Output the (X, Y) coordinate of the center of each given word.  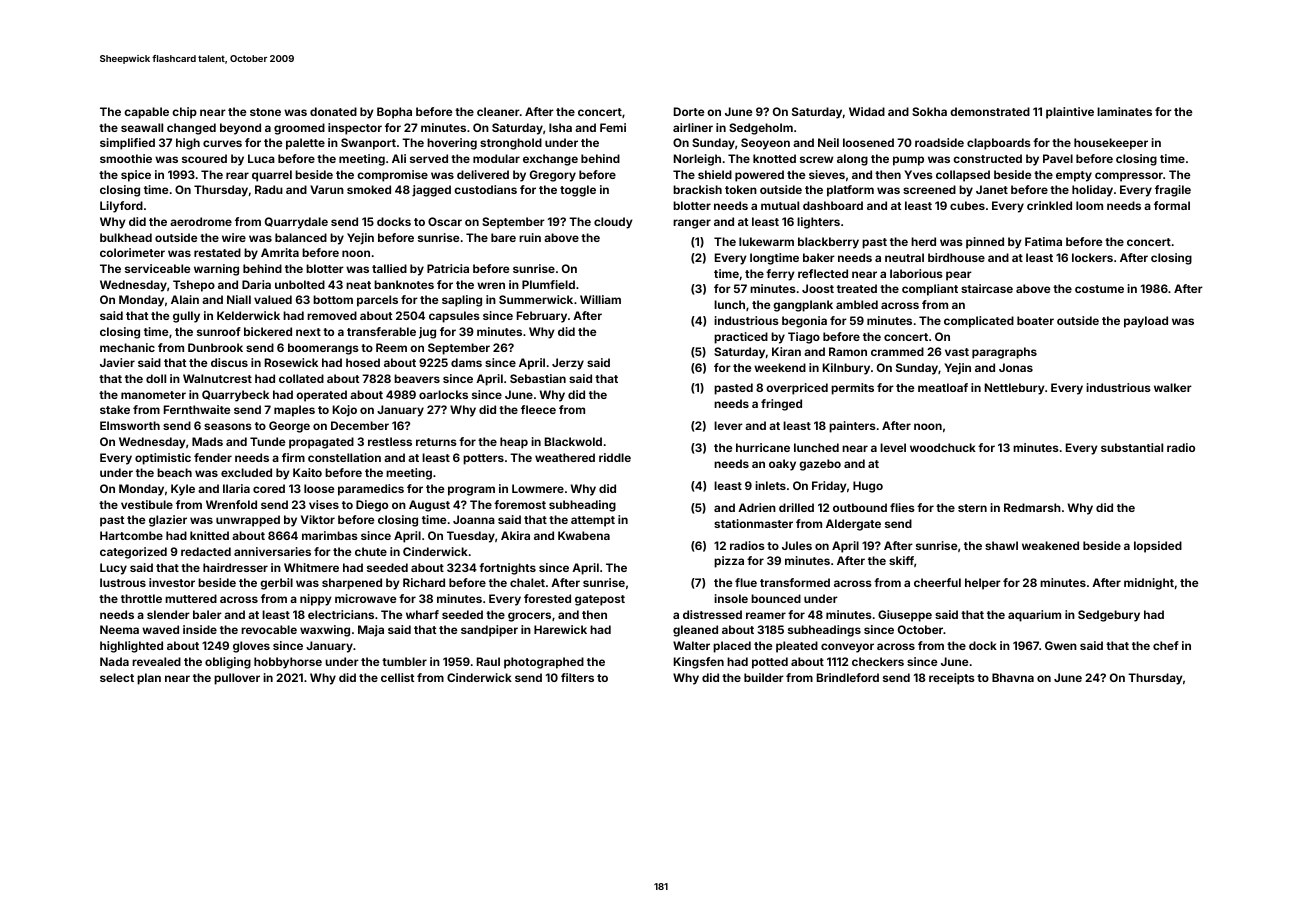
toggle (578, 191)
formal (1172, 205)
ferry (780, 275)
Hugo (868, 487)
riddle (615, 457)
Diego (372, 506)
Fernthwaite (197, 409)
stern (972, 508)
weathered (565, 457)
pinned (985, 243)
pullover (237, 679)
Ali (399, 158)
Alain (185, 299)
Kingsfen (699, 663)
